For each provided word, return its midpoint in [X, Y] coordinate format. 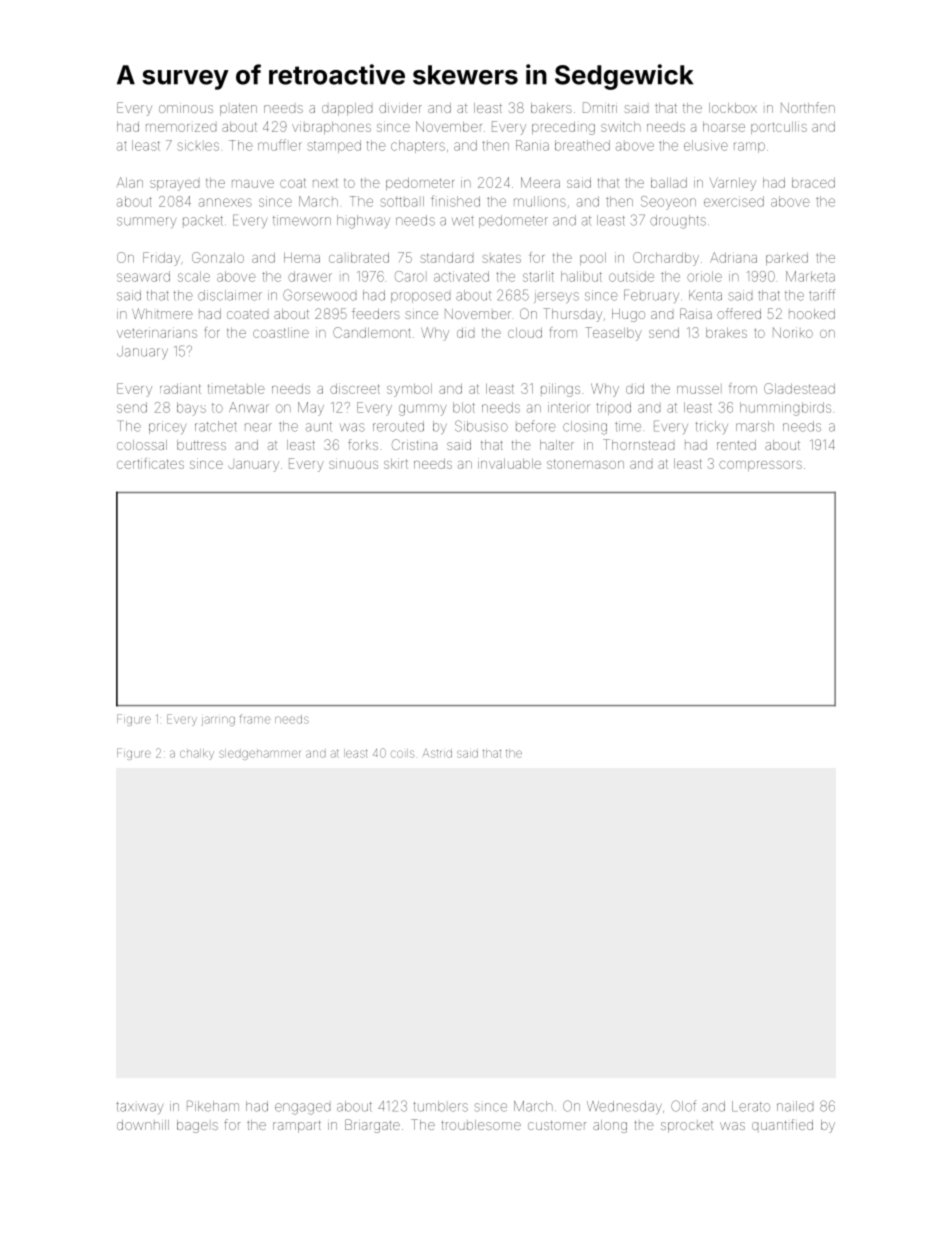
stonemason [585, 464]
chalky [197, 754]
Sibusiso [481, 426]
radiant [180, 388]
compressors [760, 466]
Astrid [437, 753]
